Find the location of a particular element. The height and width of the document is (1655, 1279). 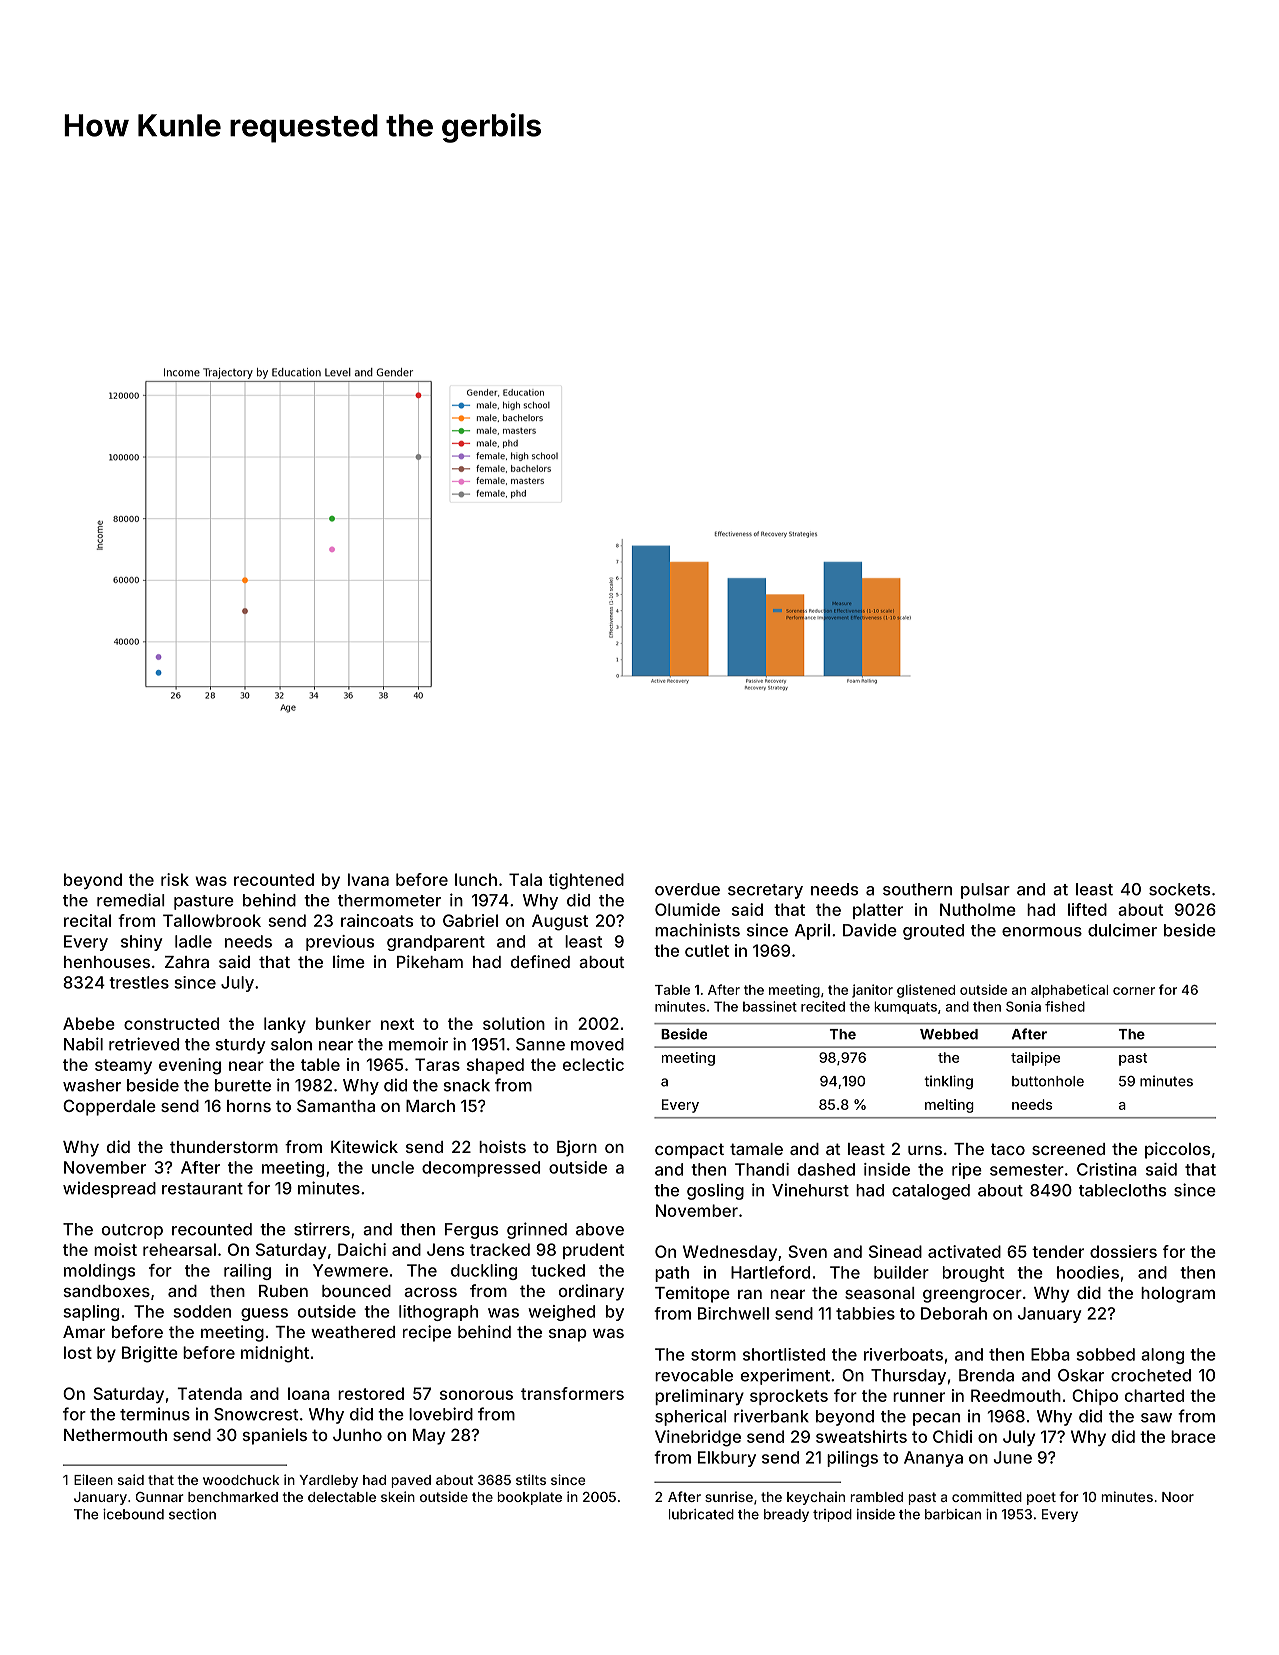

defined is located at coordinates (540, 961).
